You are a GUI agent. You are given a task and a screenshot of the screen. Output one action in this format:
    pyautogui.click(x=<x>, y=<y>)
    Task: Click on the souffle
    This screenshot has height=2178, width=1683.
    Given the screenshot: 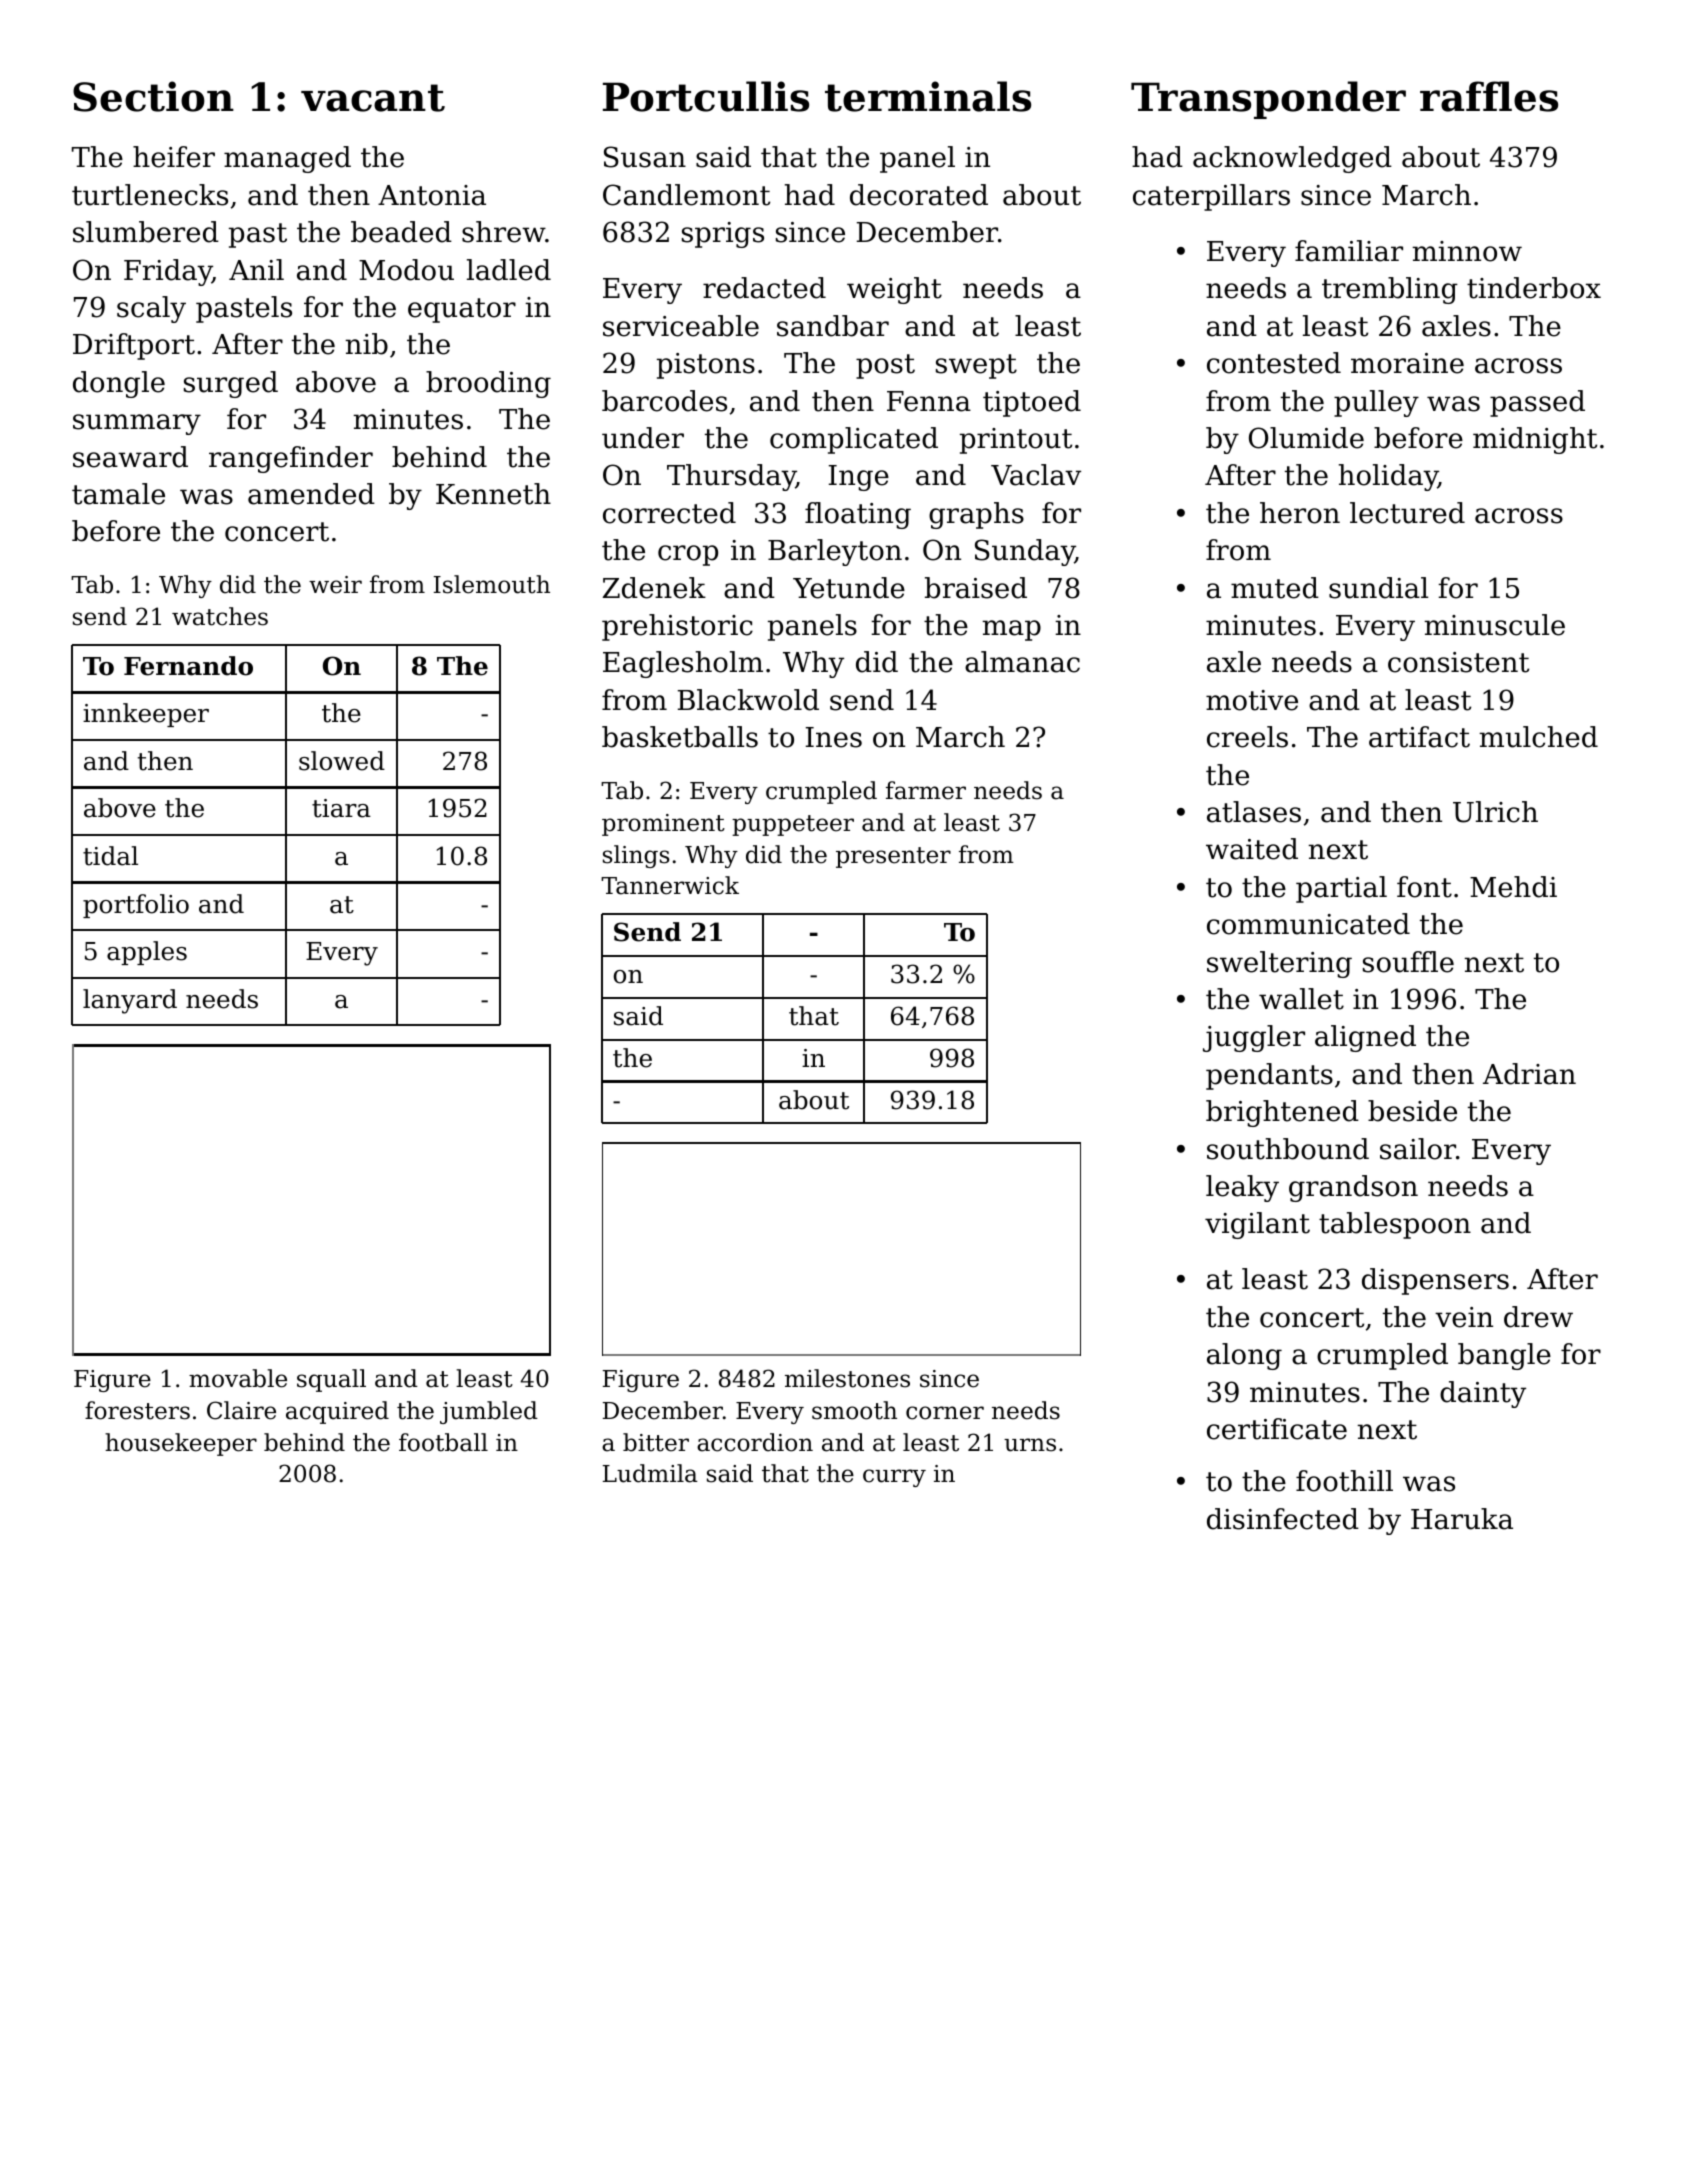 What is the action you would take?
    pyautogui.click(x=1408, y=962)
